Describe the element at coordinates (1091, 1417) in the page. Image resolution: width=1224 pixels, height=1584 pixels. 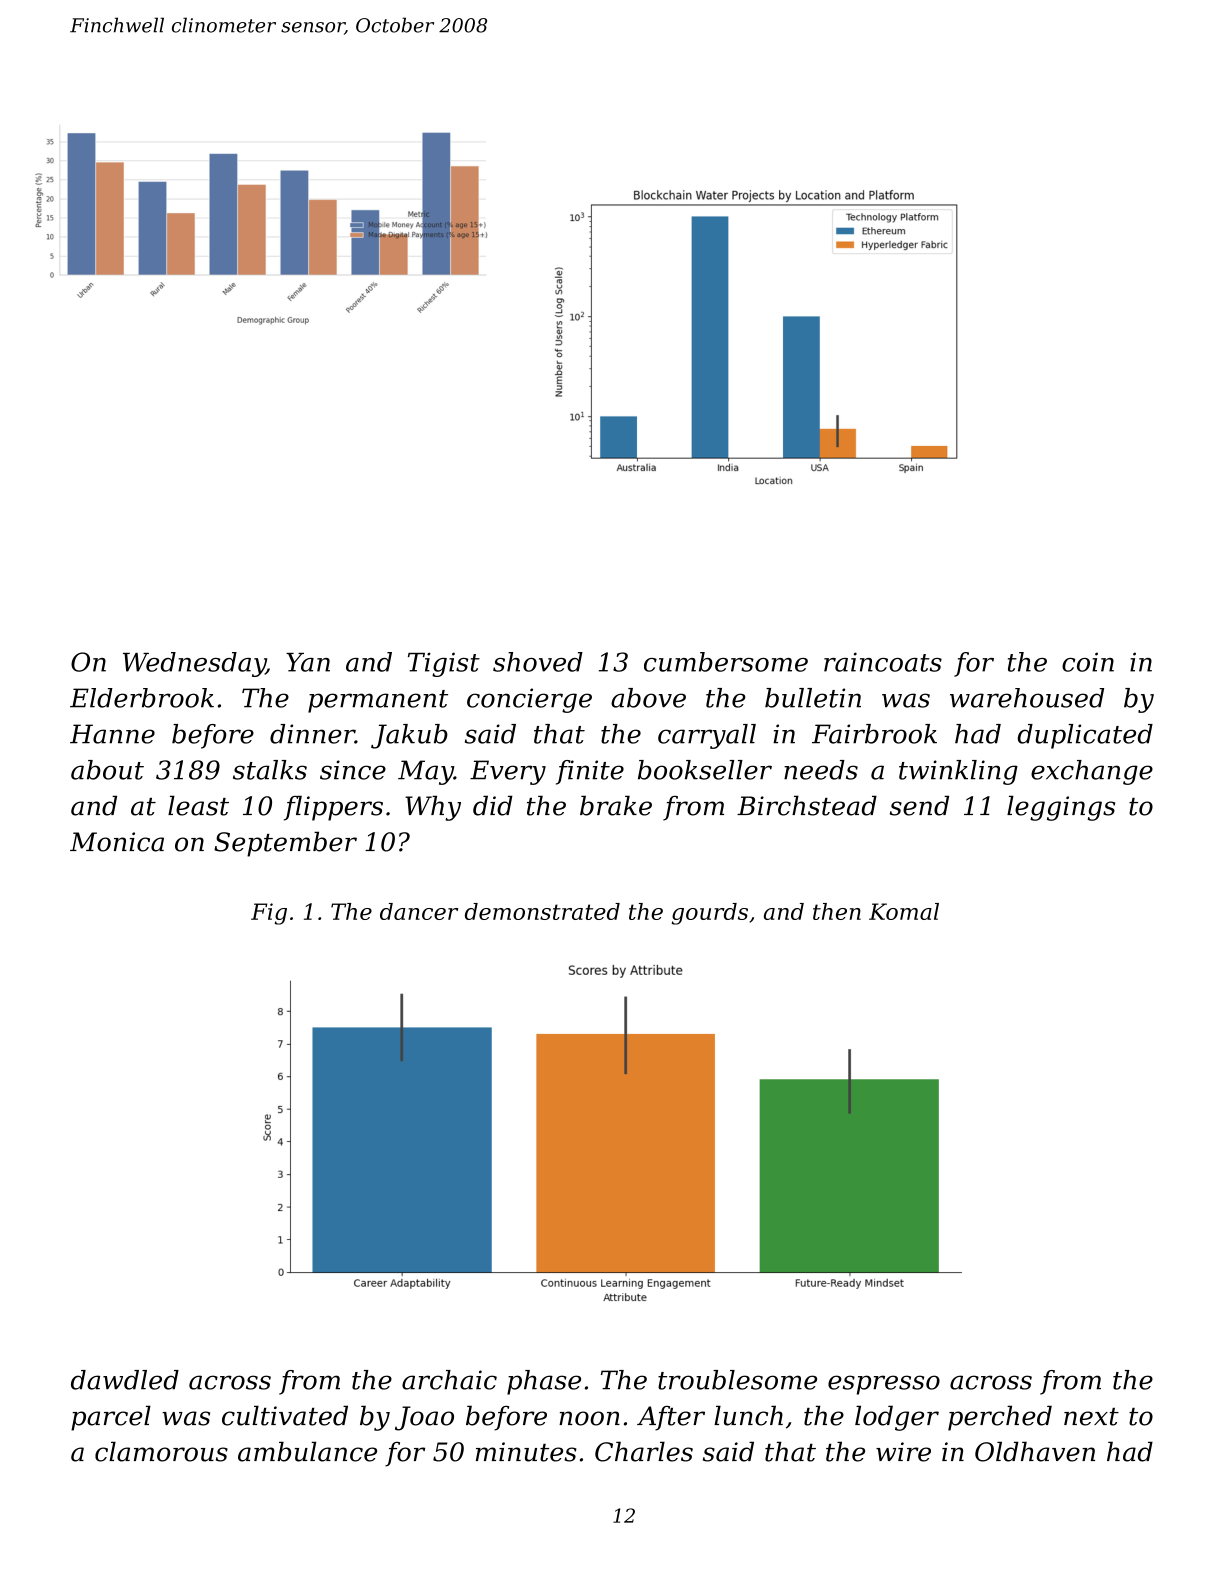
I see `next` at that location.
